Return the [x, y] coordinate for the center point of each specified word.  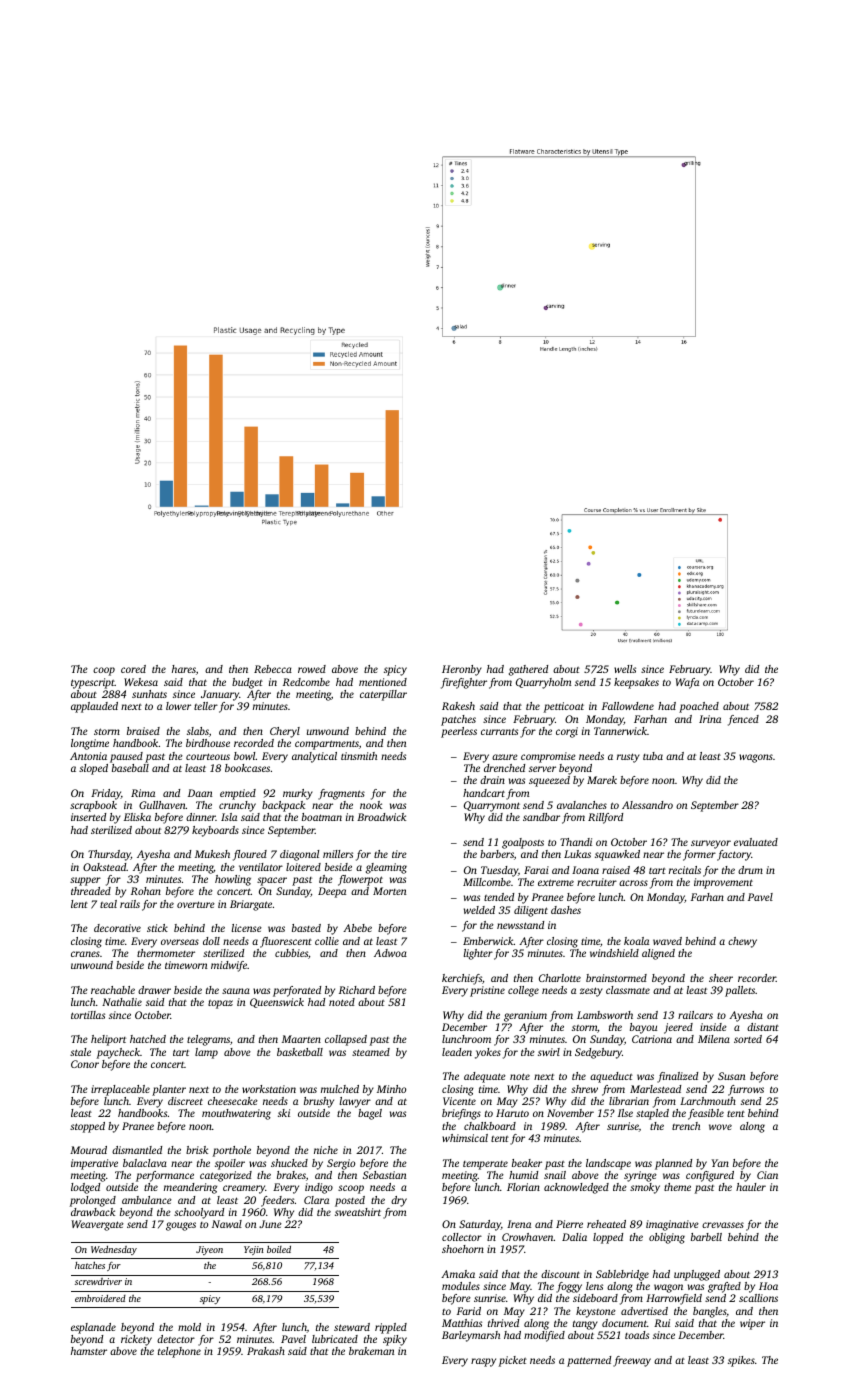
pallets [740, 991]
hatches [90, 1265]
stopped [87, 1127]
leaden [457, 1052]
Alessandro [647, 805]
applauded [94, 707]
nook [371, 805]
